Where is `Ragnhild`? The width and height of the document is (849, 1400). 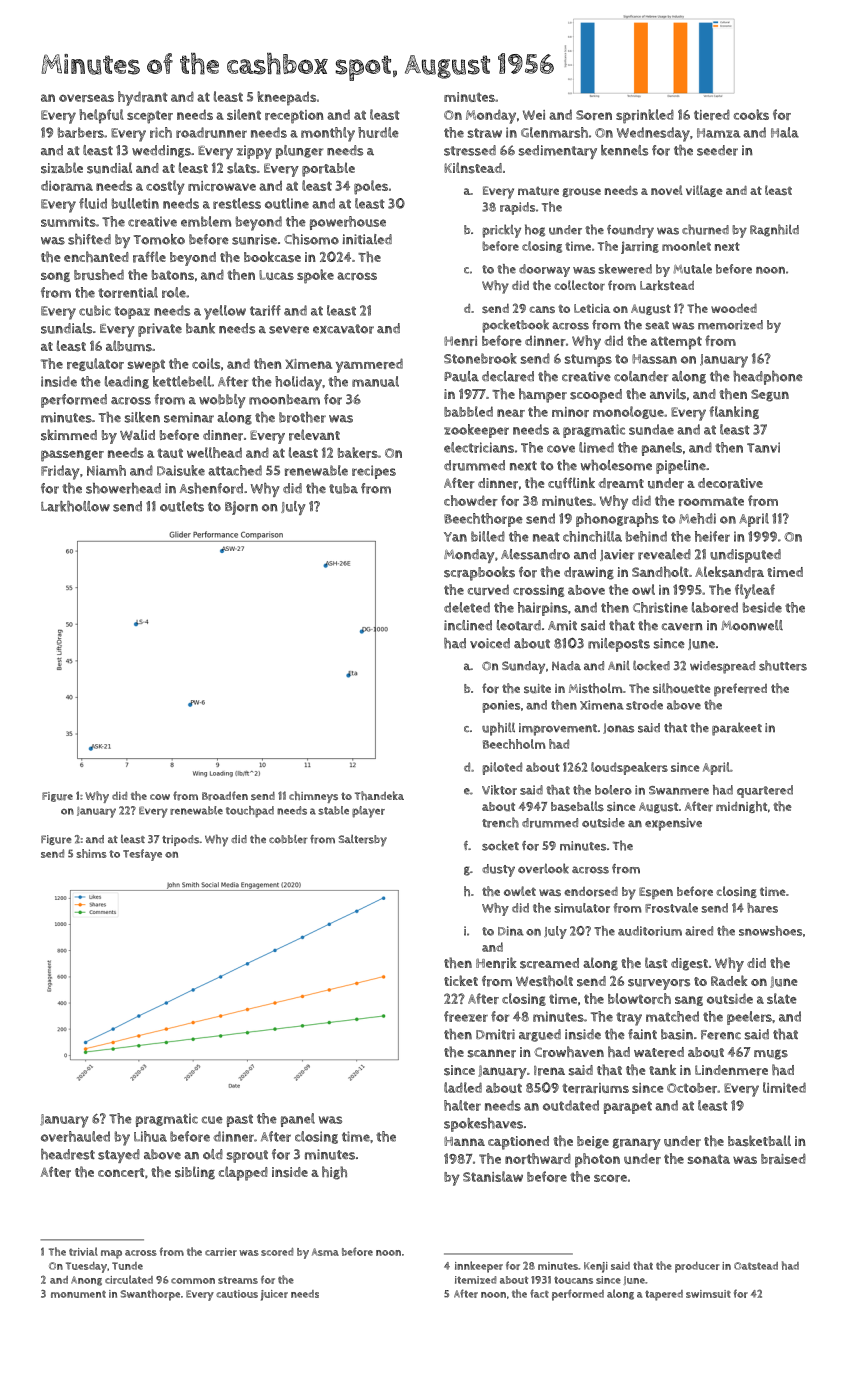 Ragnhild is located at coordinates (774, 230).
